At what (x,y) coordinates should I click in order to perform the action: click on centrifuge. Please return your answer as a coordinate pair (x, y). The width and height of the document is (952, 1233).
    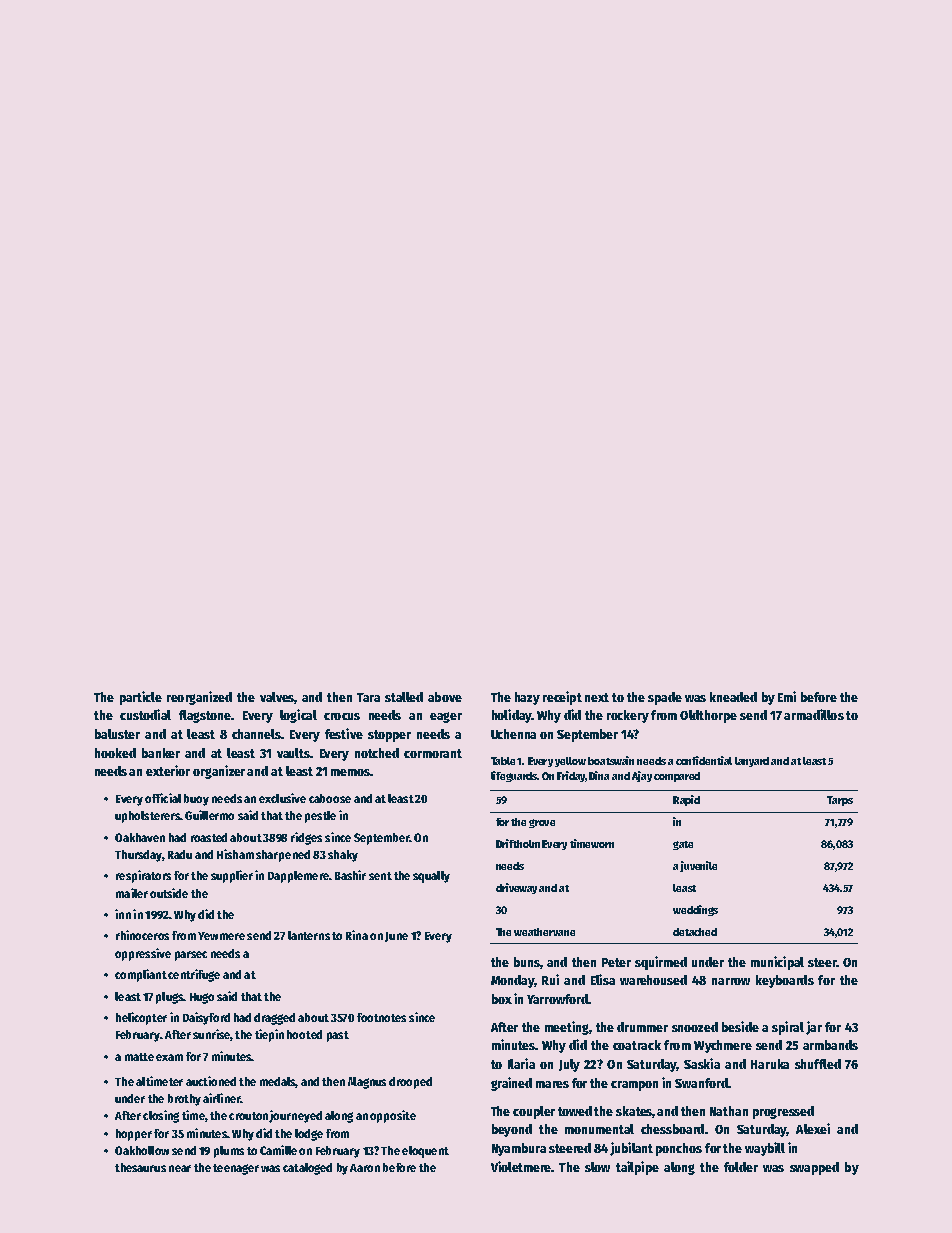
    Looking at the image, I should click on (194, 975).
